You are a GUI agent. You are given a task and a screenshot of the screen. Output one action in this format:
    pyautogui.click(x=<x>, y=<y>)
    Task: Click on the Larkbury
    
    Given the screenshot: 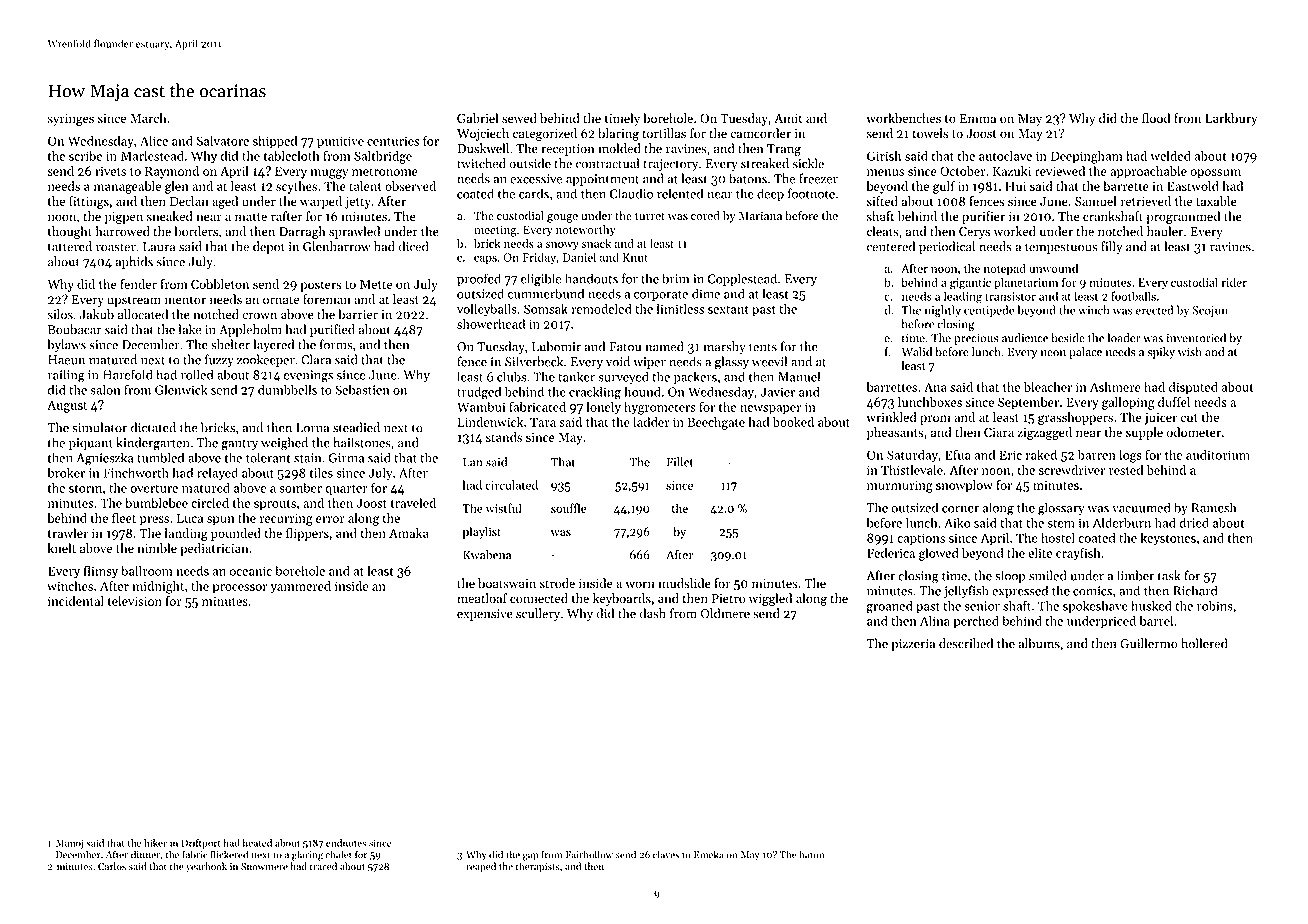 What is the action you would take?
    pyautogui.click(x=1231, y=119)
